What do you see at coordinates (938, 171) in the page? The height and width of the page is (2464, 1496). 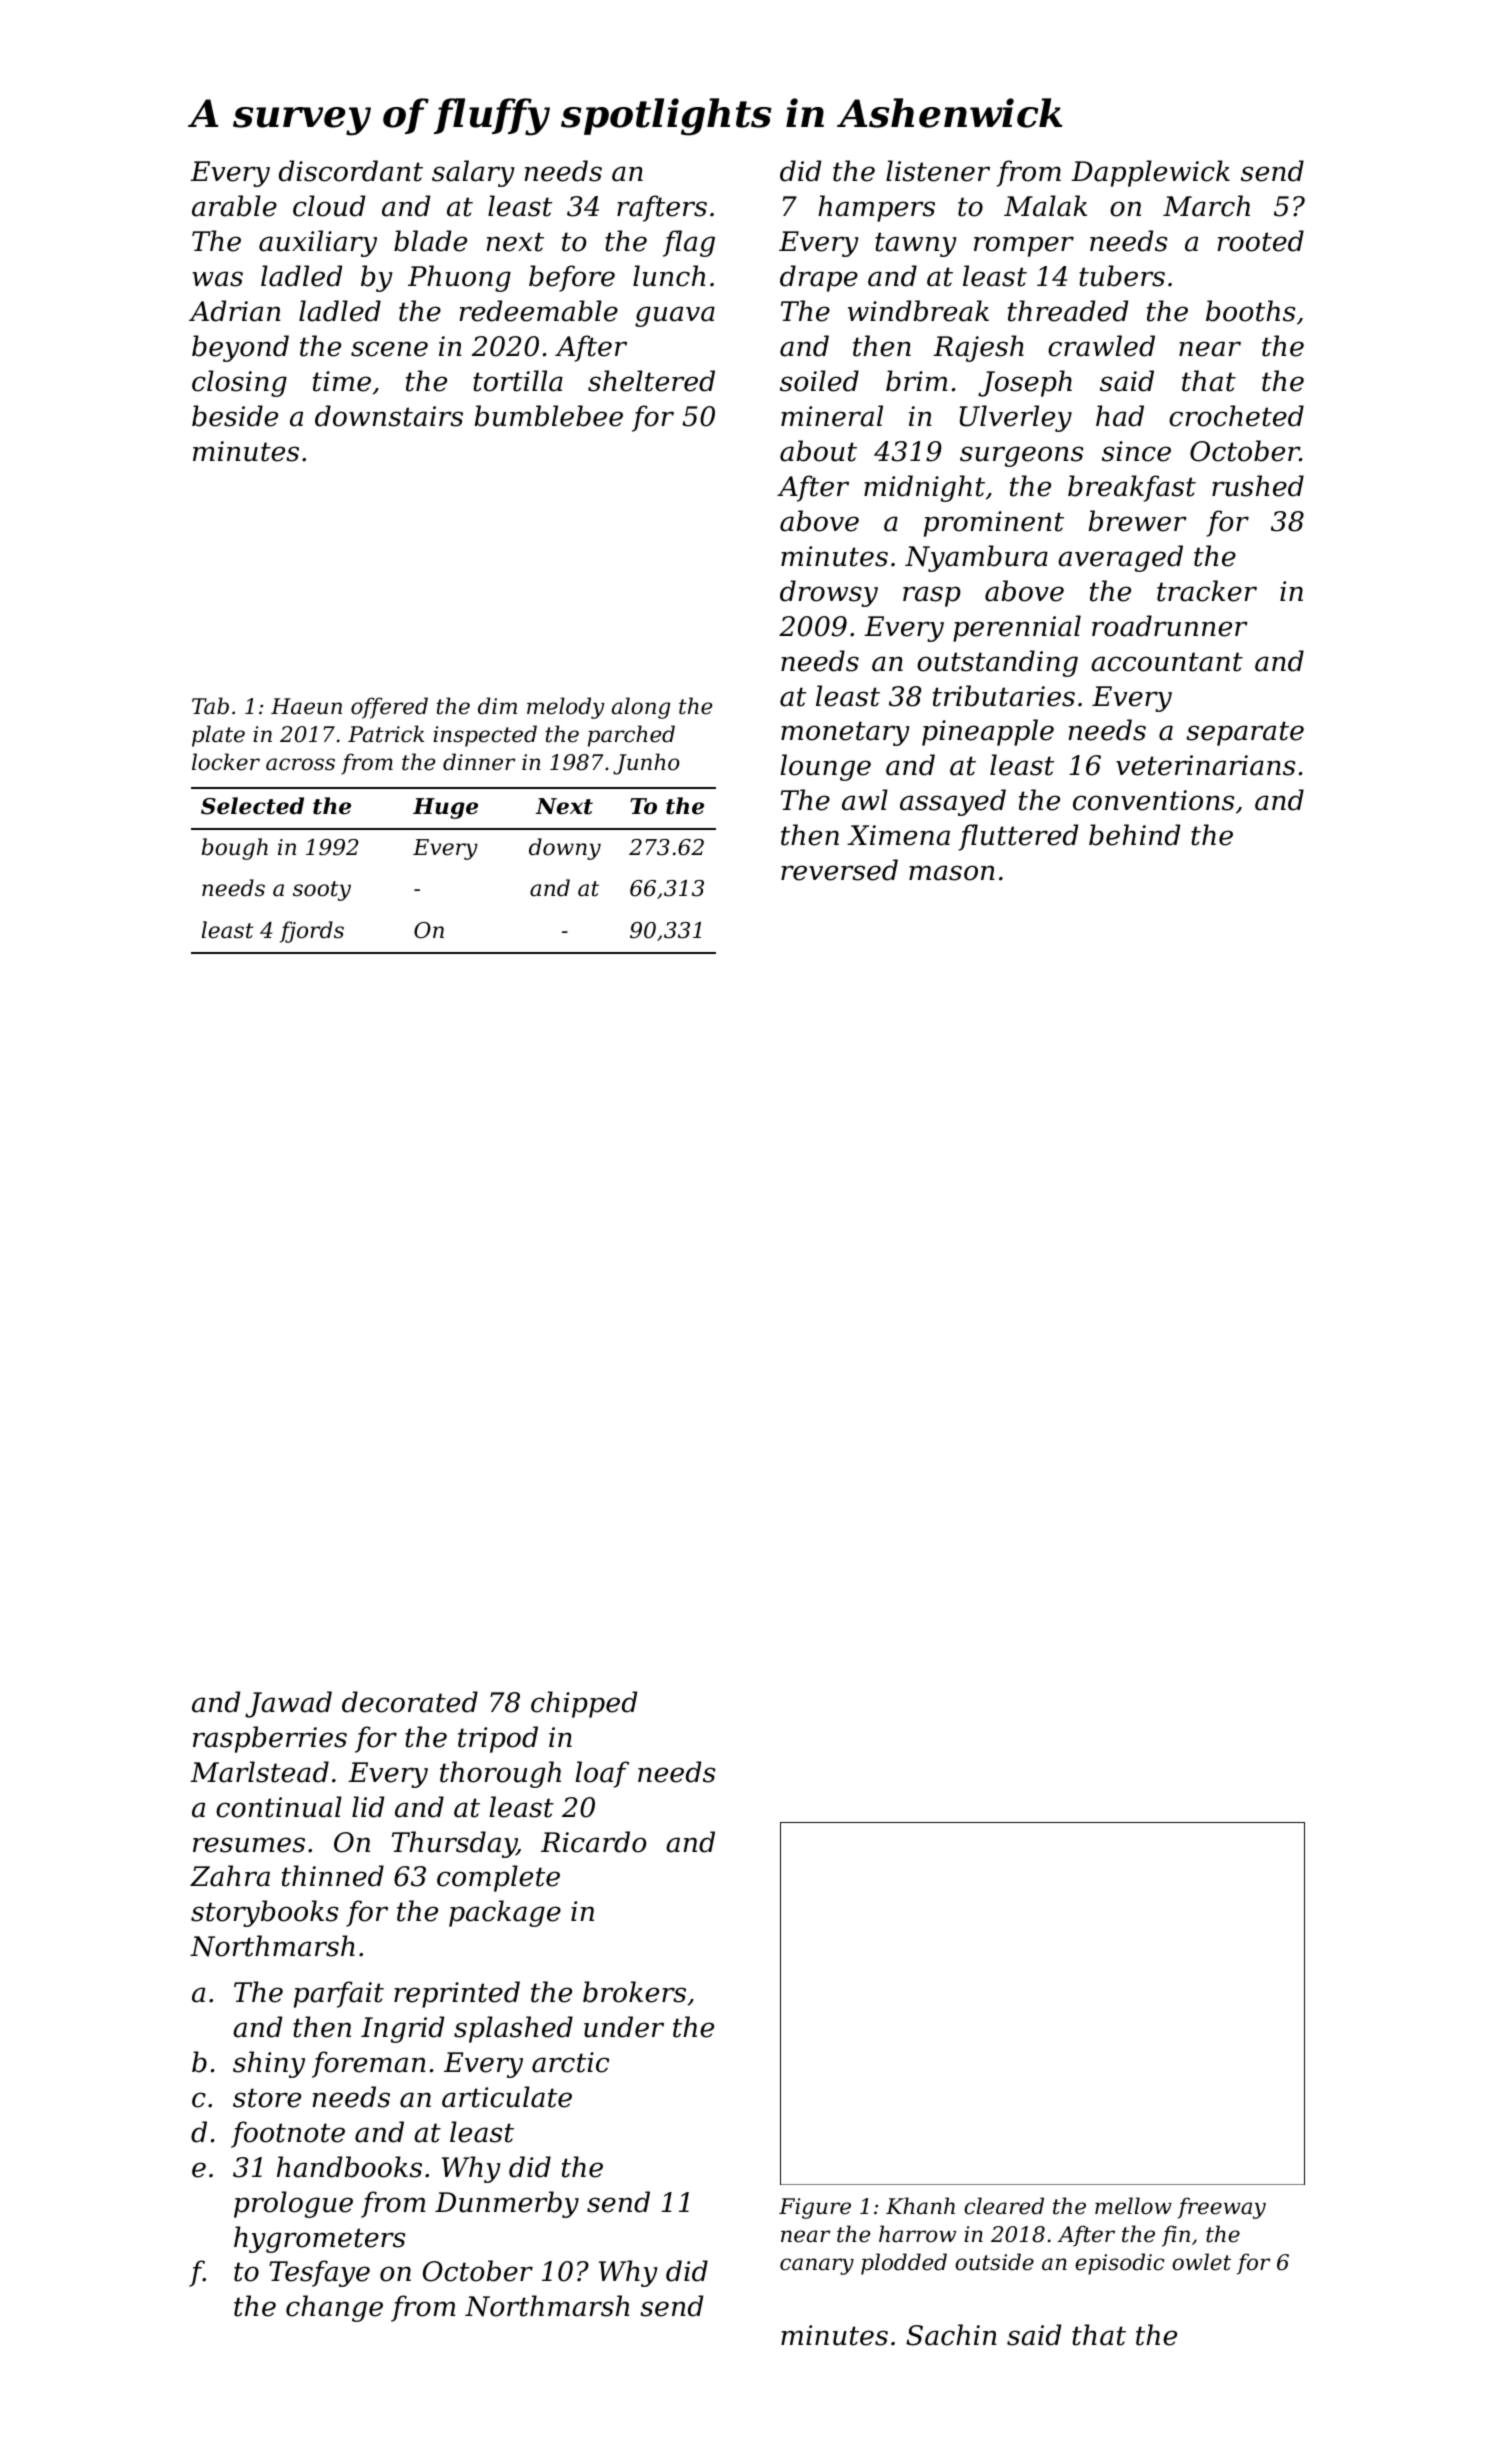 I see `listener` at bounding box center [938, 171].
